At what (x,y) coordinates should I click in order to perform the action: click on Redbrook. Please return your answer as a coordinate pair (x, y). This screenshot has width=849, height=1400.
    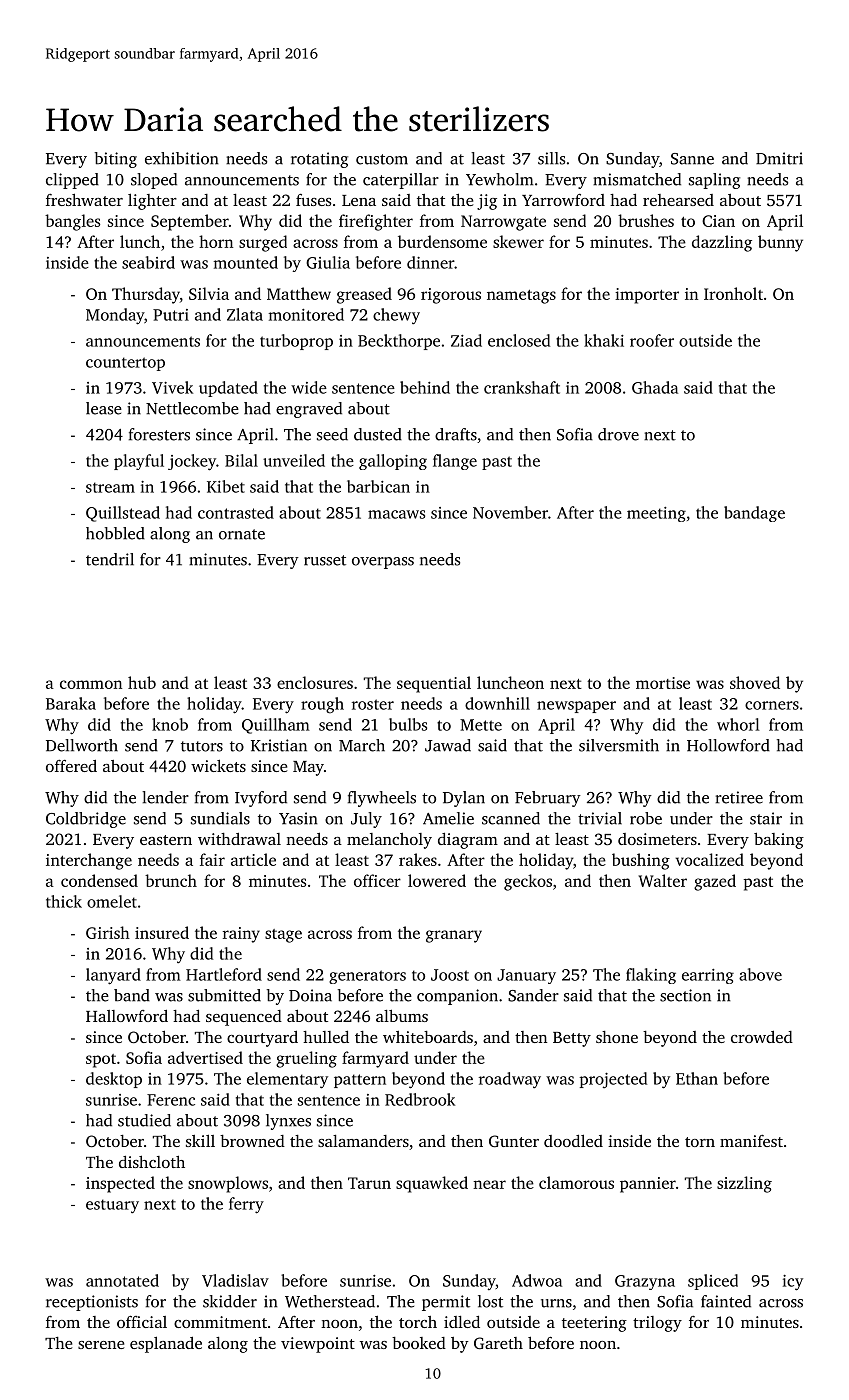
    Looking at the image, I should click on (420, 1099).
